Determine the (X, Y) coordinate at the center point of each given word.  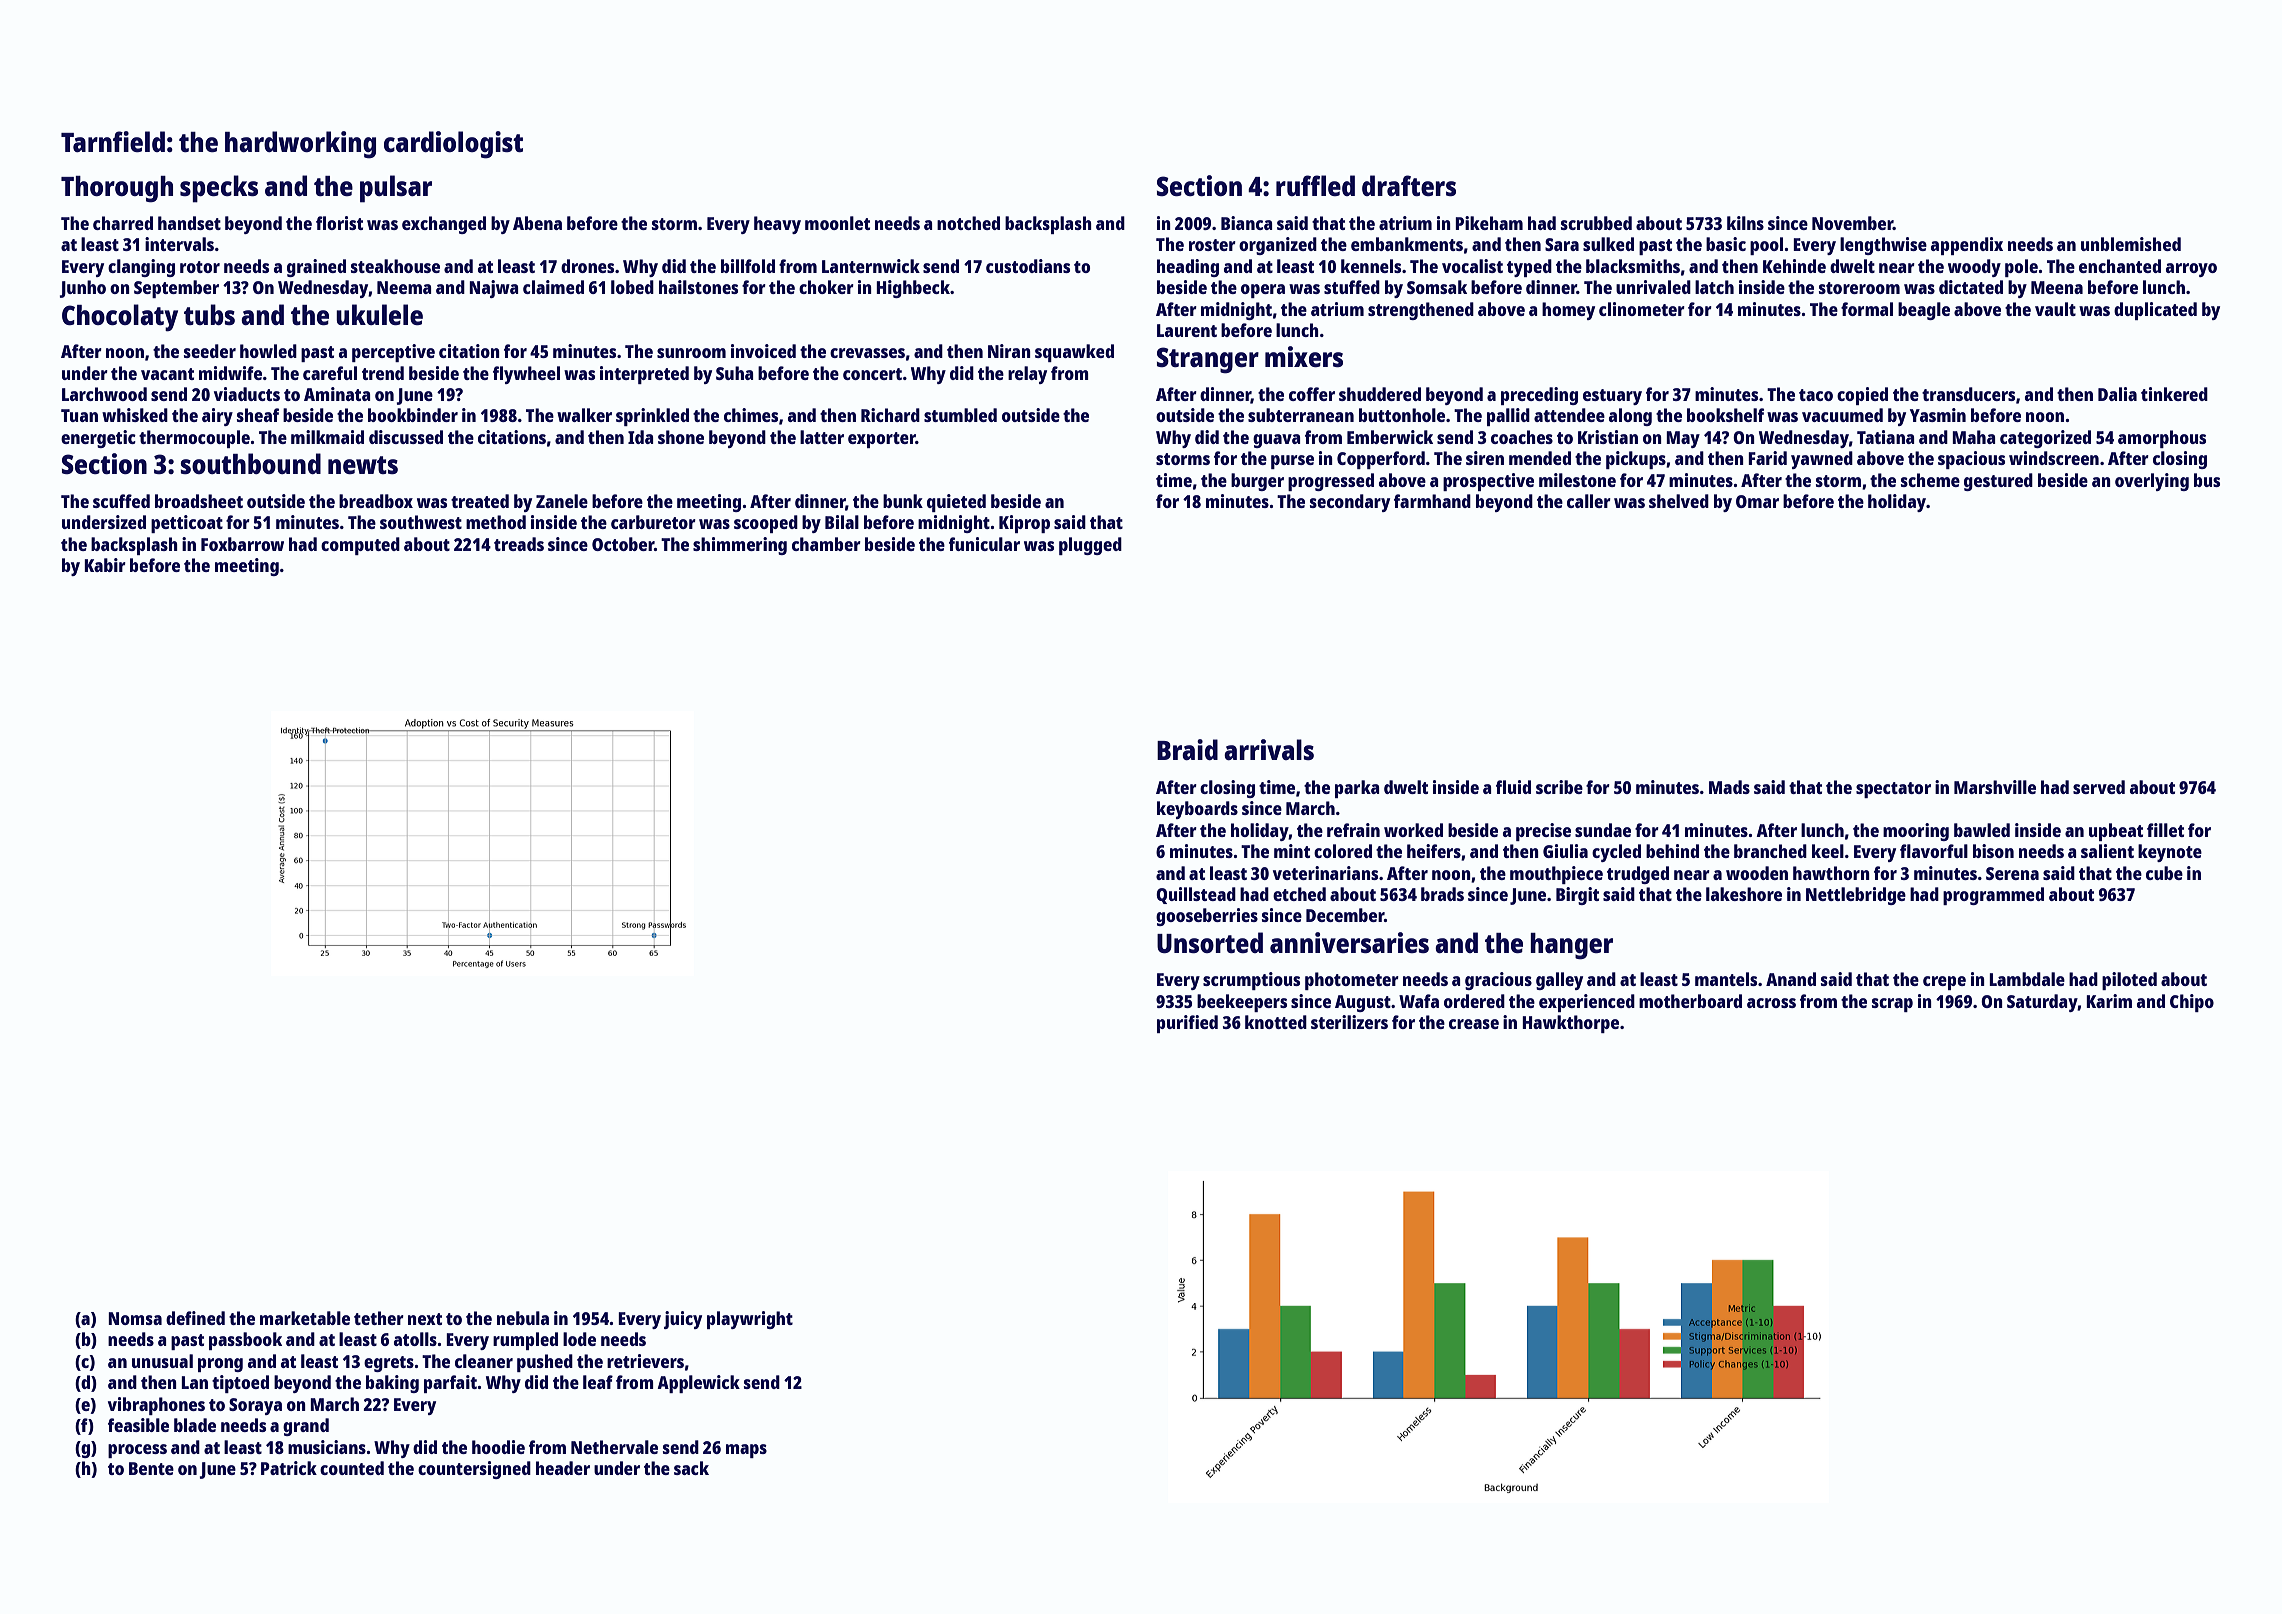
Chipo (2192, 1003)
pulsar (396, 189)
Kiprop (1024, 524)
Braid (1187, 749)
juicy (683, 1320)
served (2099, 787)
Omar (1757, 501)
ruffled (1315, 185)
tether (379, 1318)
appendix (1967, 246)
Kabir (105, 565)
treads (519, 544)
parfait (450, 1384)
